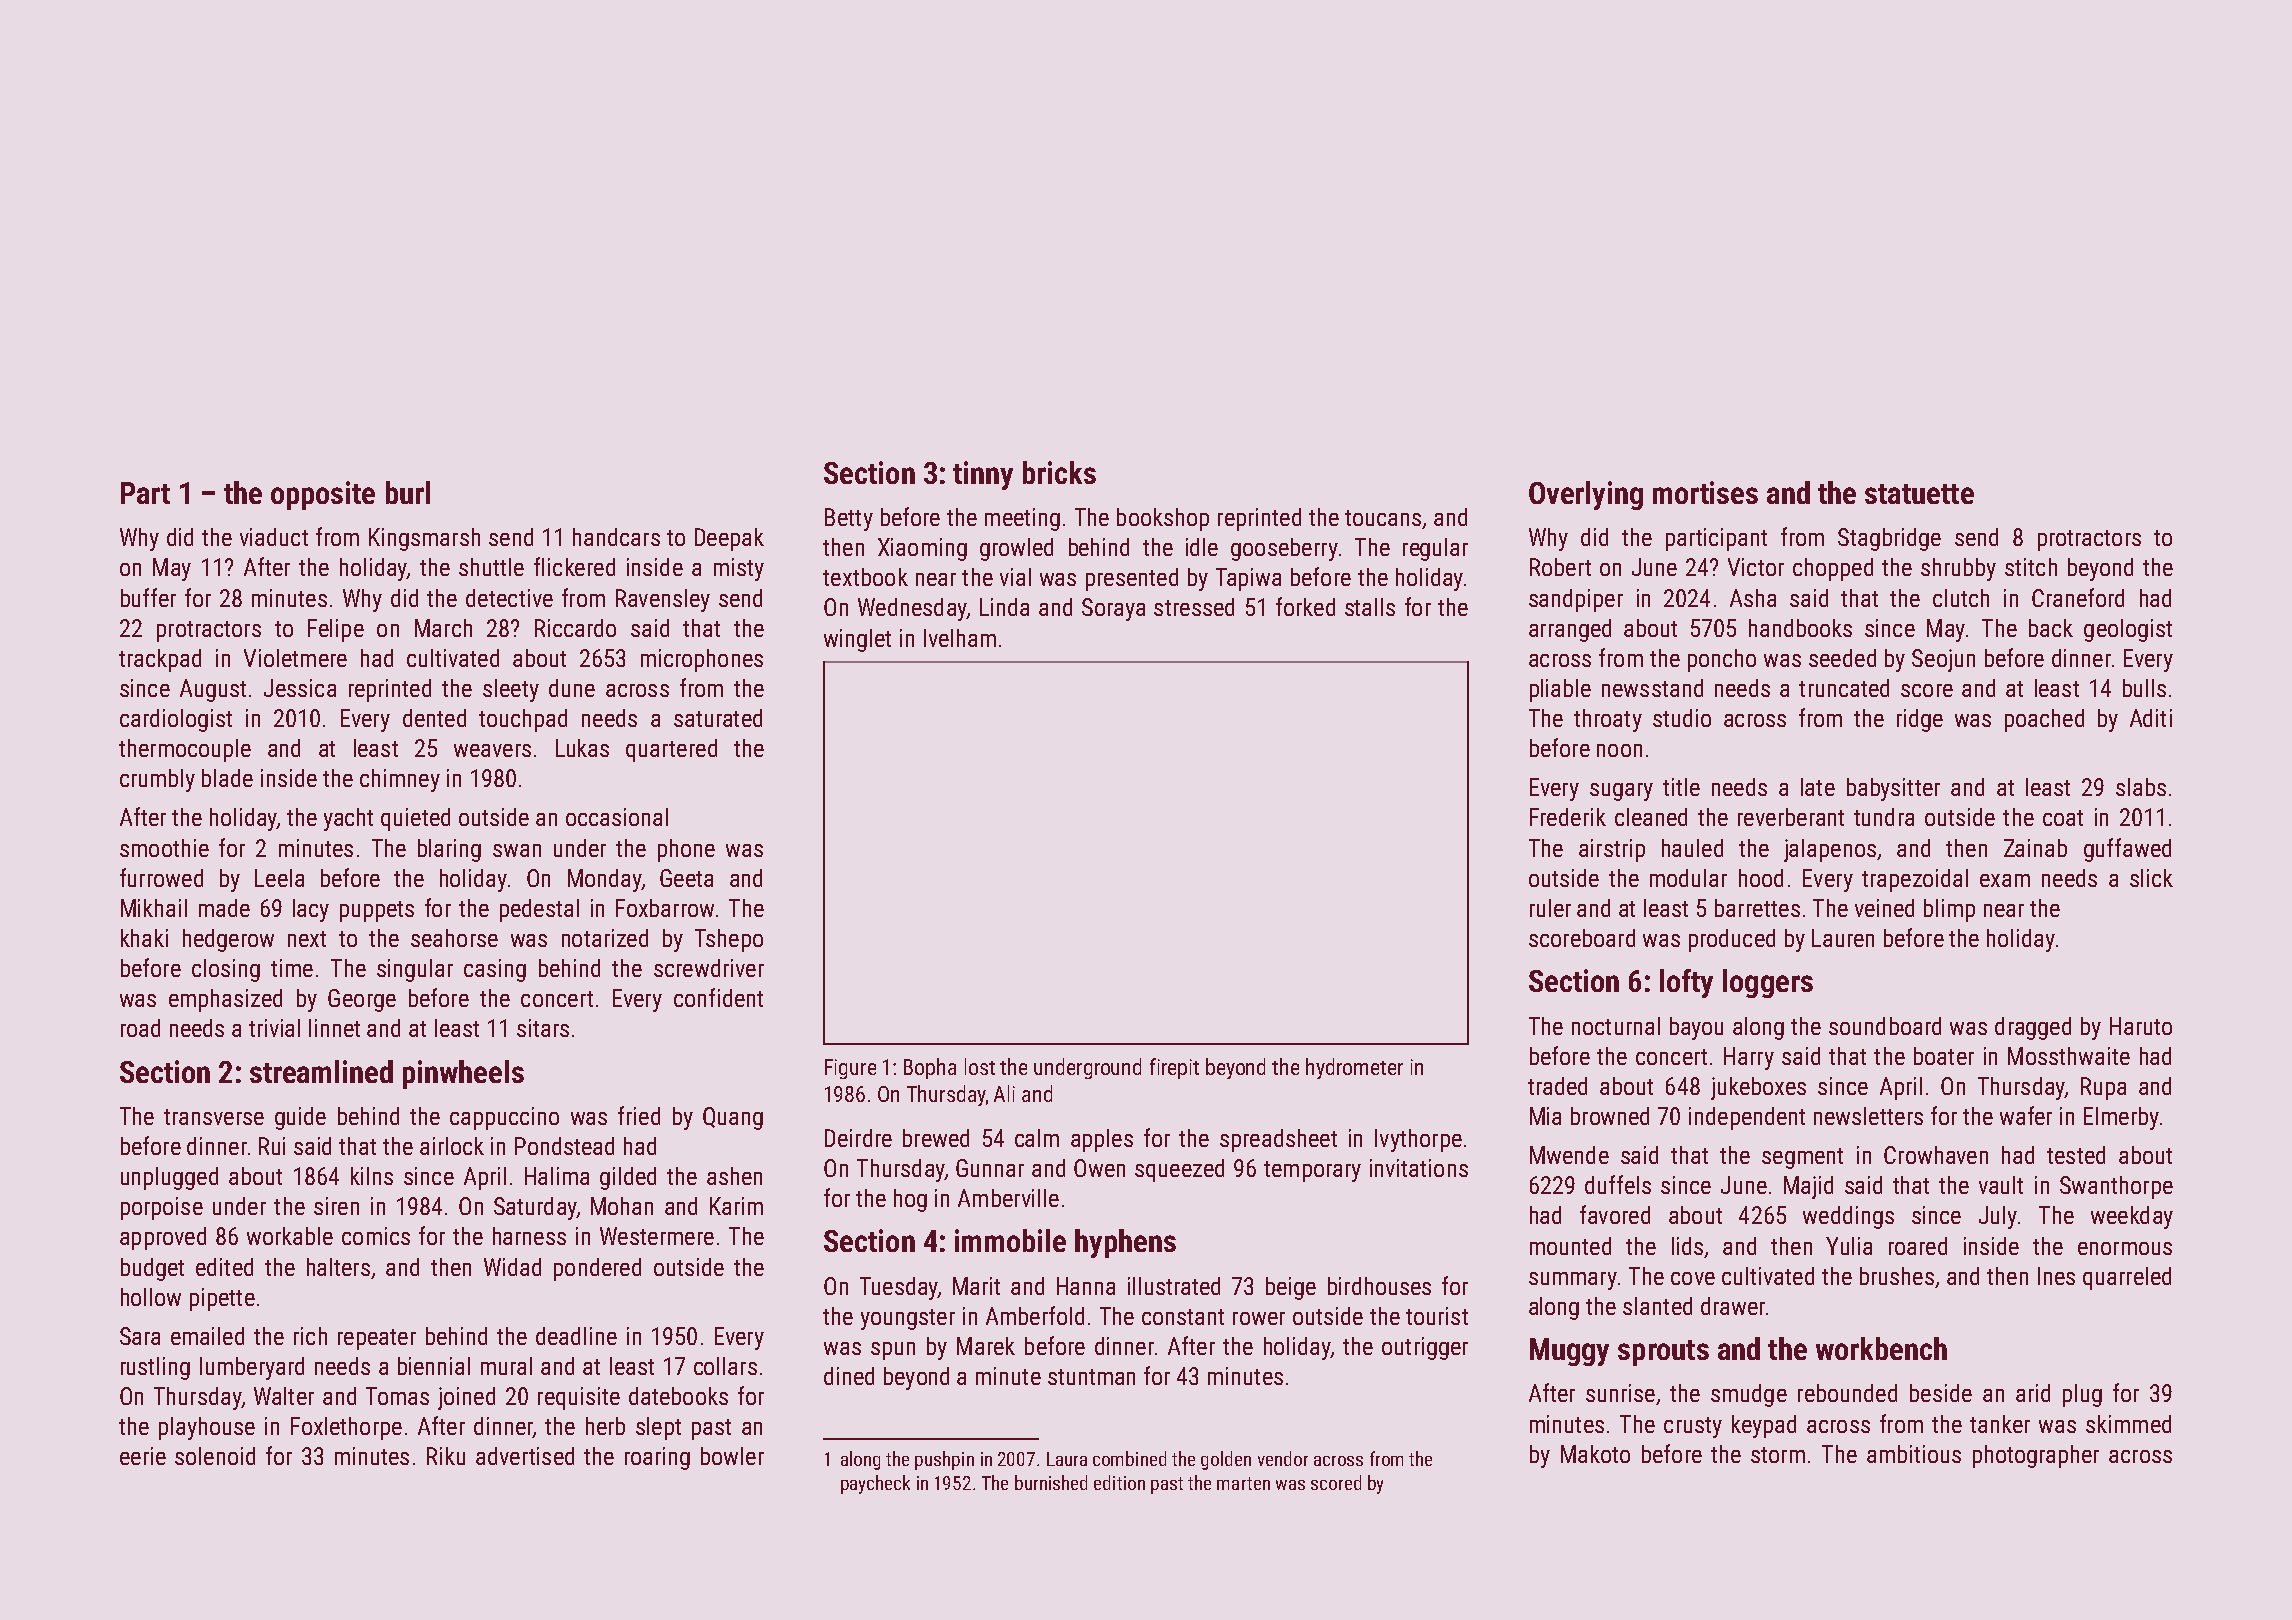 The width and height of the image is (2292, 1620). I want to click on barrettes, so click(1757, 908).
